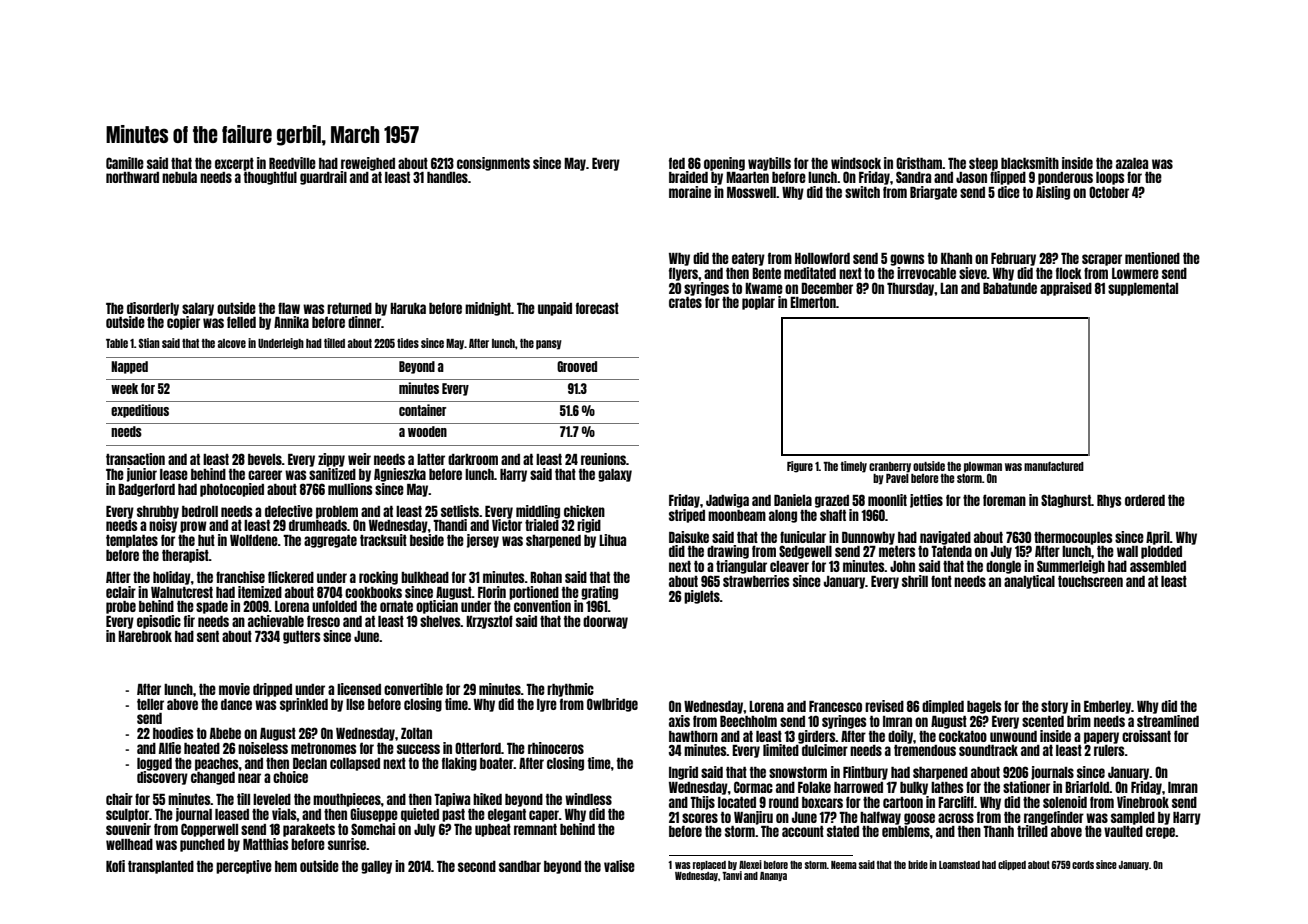  What do you see at coordinates (1054, 707) in the screenshot?
I see `story` at bounding box center [1054, 707].
